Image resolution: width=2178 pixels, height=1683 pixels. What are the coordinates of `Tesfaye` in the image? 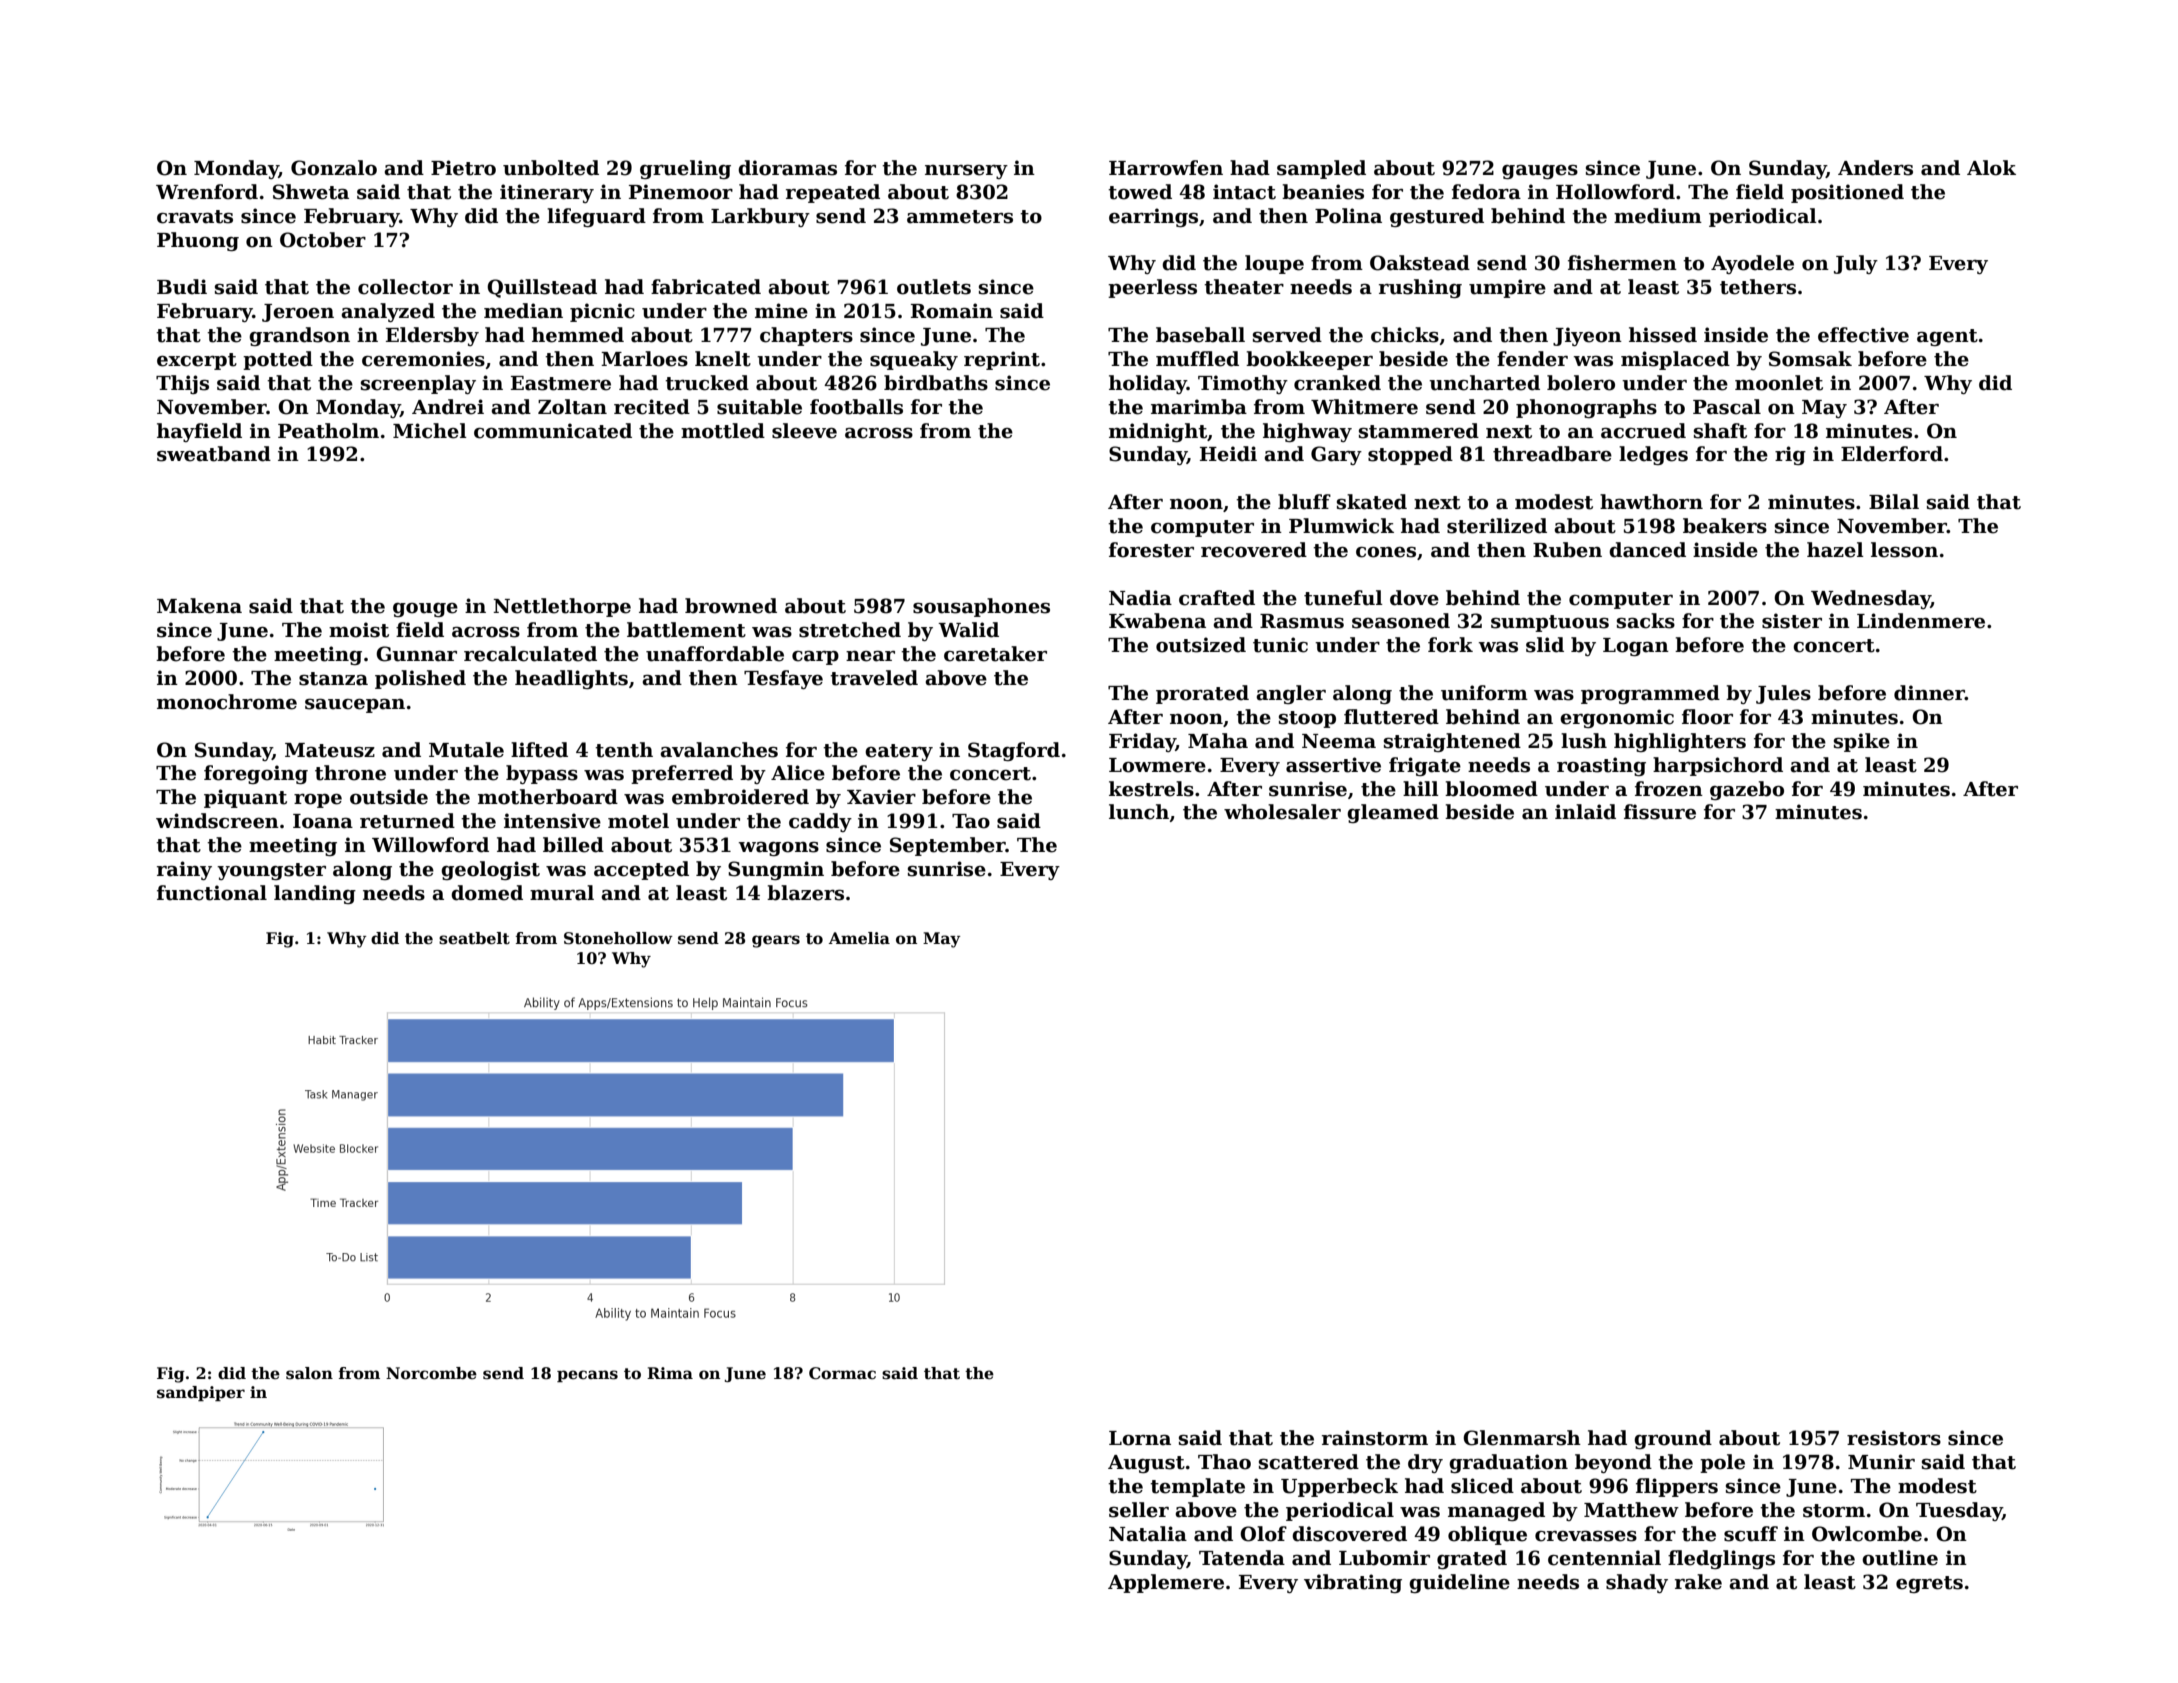 It's located at (783, 679).
